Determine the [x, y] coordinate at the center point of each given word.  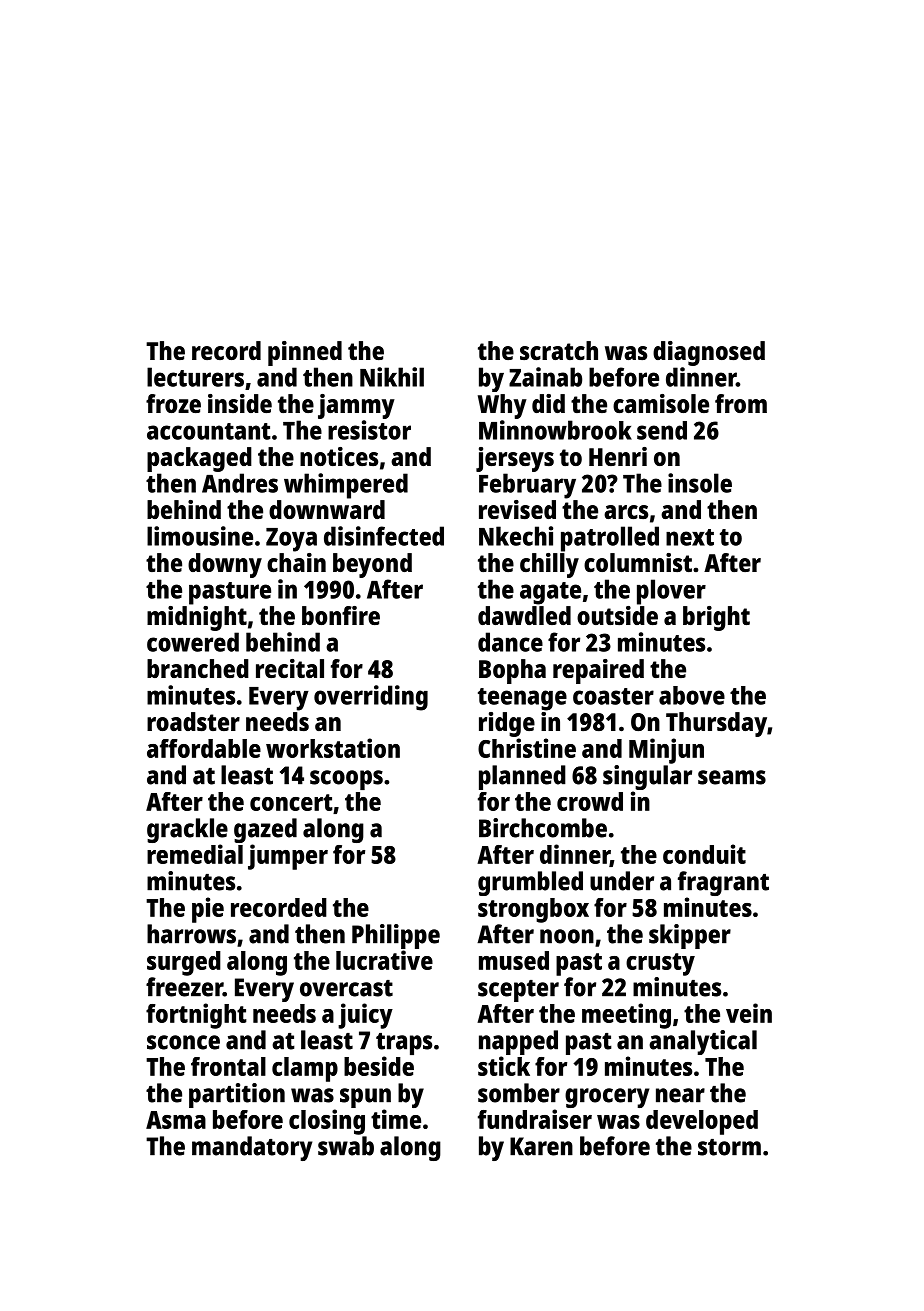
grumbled [530, 883]
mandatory [252, 1148]
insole [700, 483]
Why [502, 406]
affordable [204, 748]
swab [346, 1146]
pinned [305, 353]
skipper [690, 936]
